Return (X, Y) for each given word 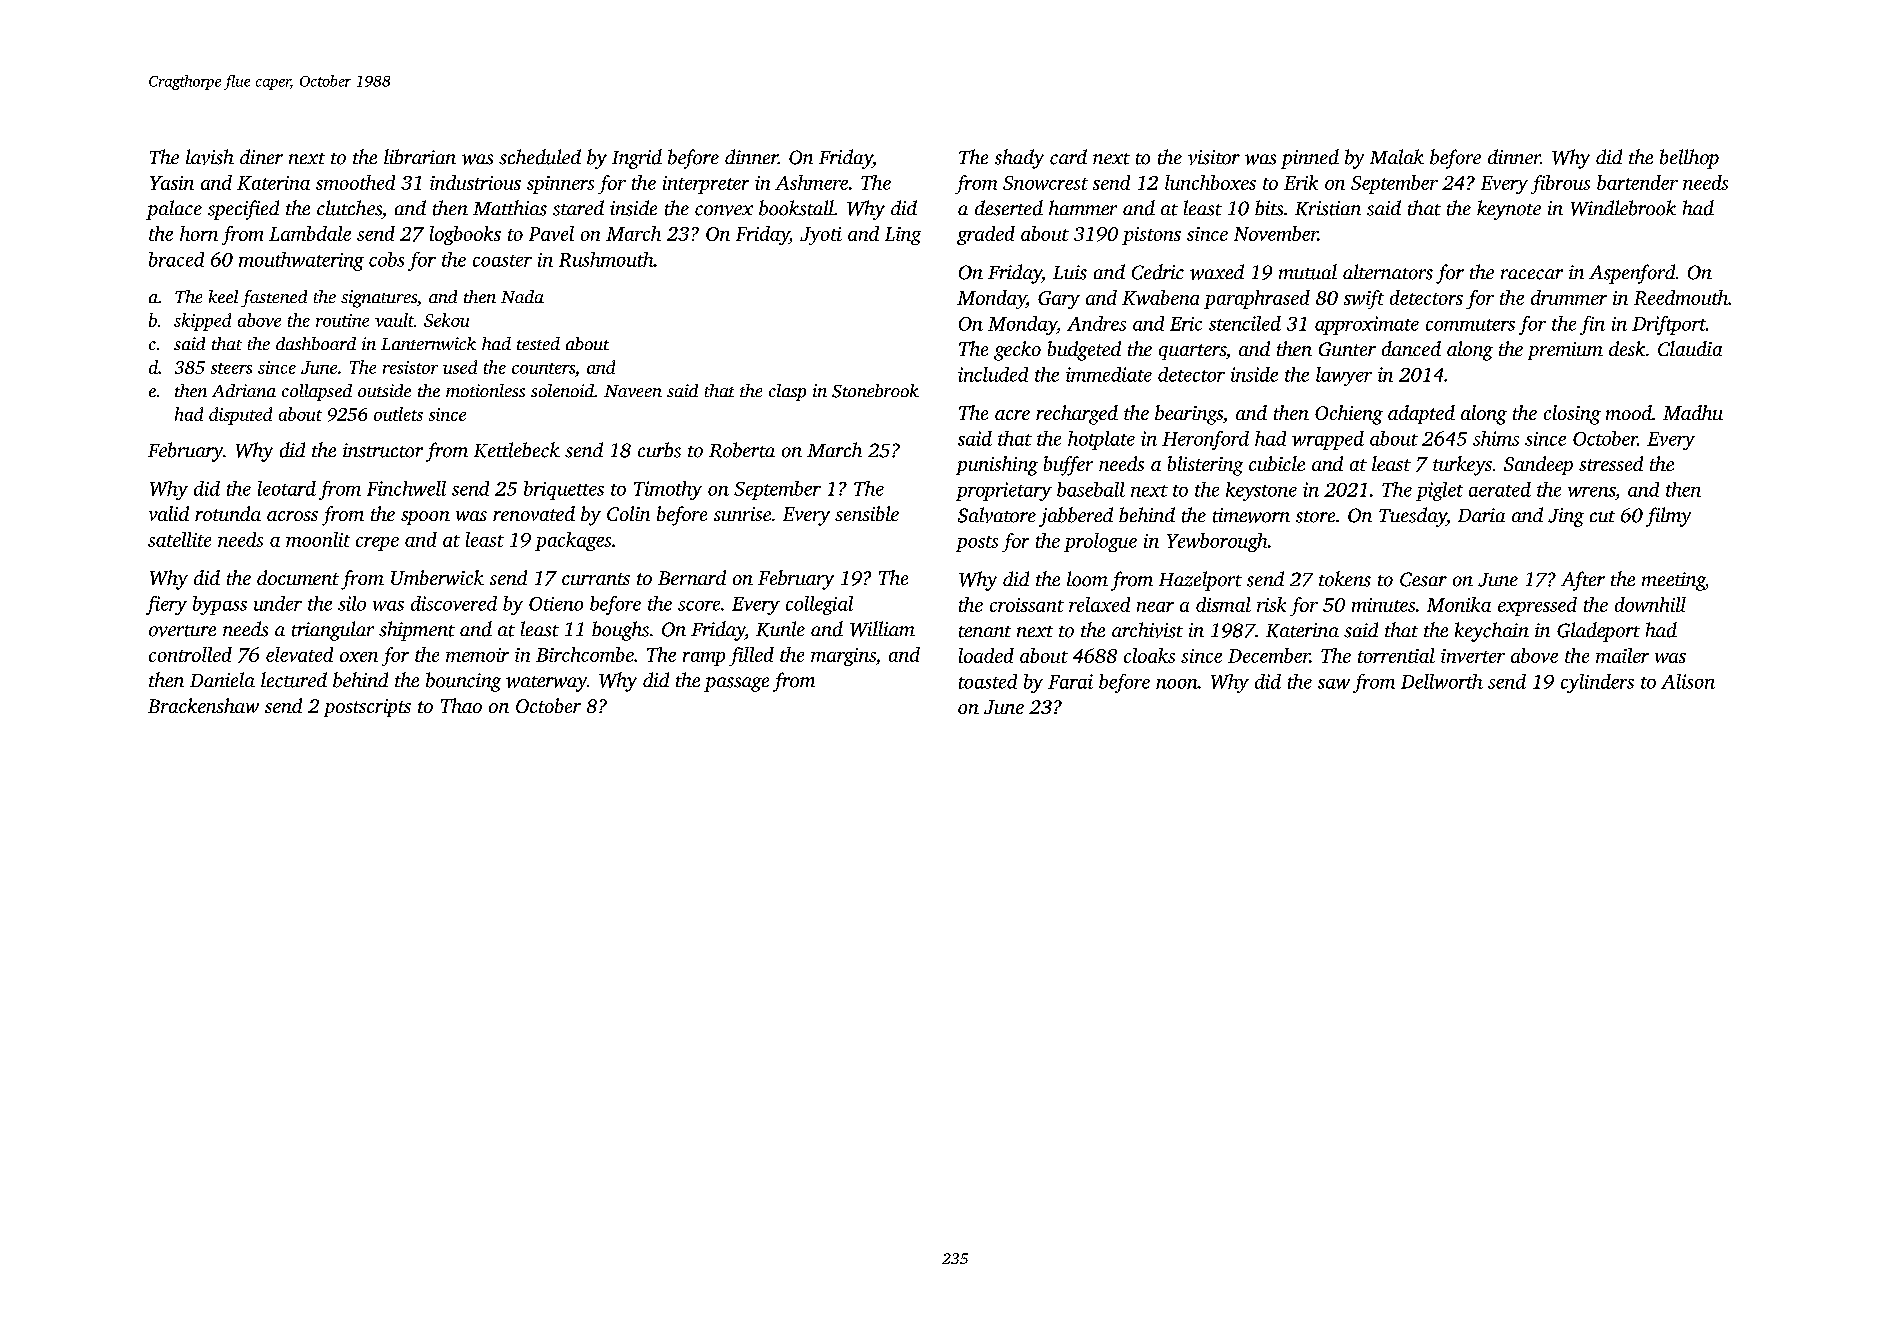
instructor (383, 450)
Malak (1397, 157)
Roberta (742, 450)
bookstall (796, 208)
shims (1496, 438)
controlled (190, 654)
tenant (985, 632)
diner (261, 156)
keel (223, 296)
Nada (522, 296)
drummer (1569, 297)
